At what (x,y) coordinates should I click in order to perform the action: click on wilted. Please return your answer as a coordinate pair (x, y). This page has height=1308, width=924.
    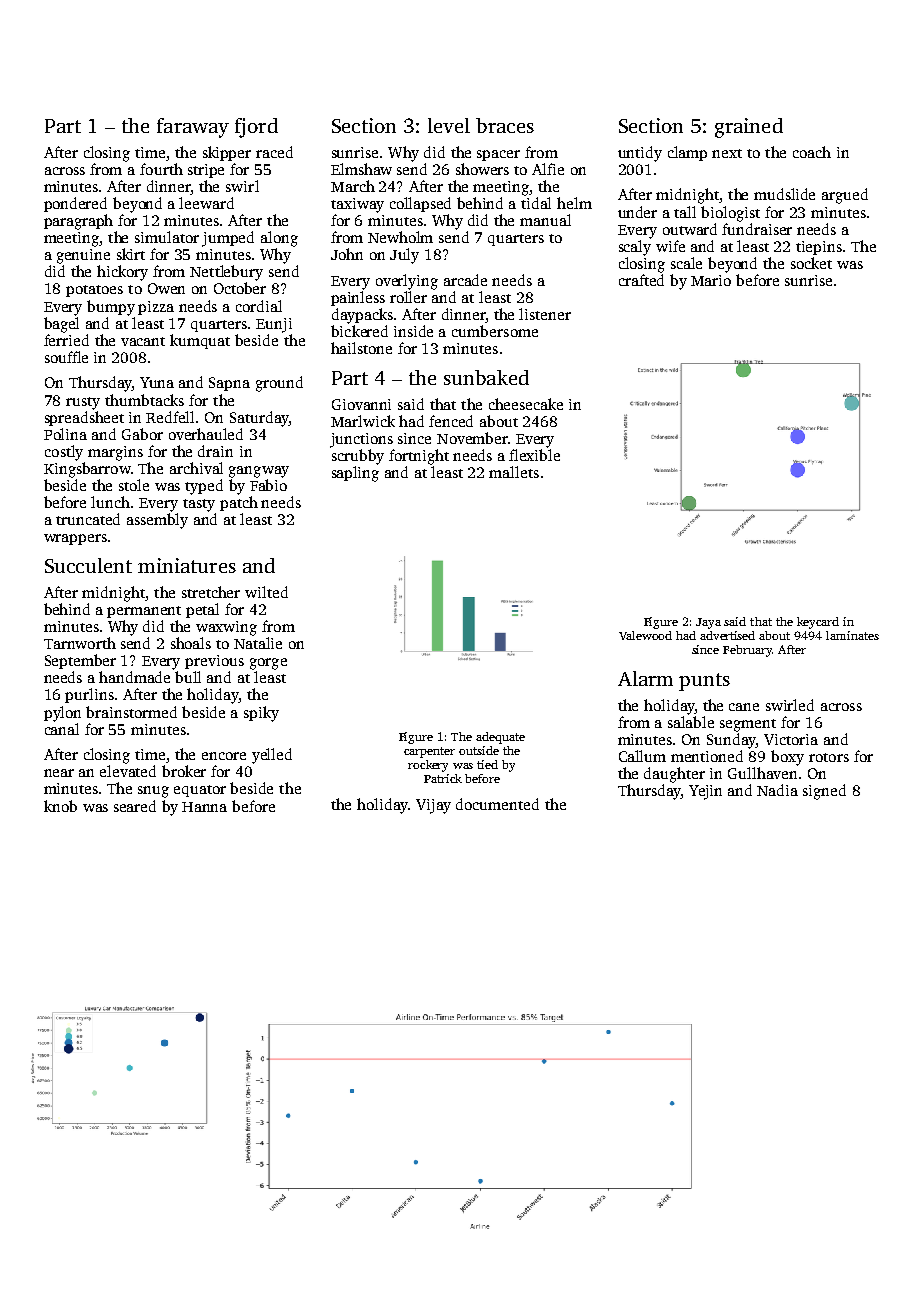
    Looking at the image, I should click on (266, 592).
